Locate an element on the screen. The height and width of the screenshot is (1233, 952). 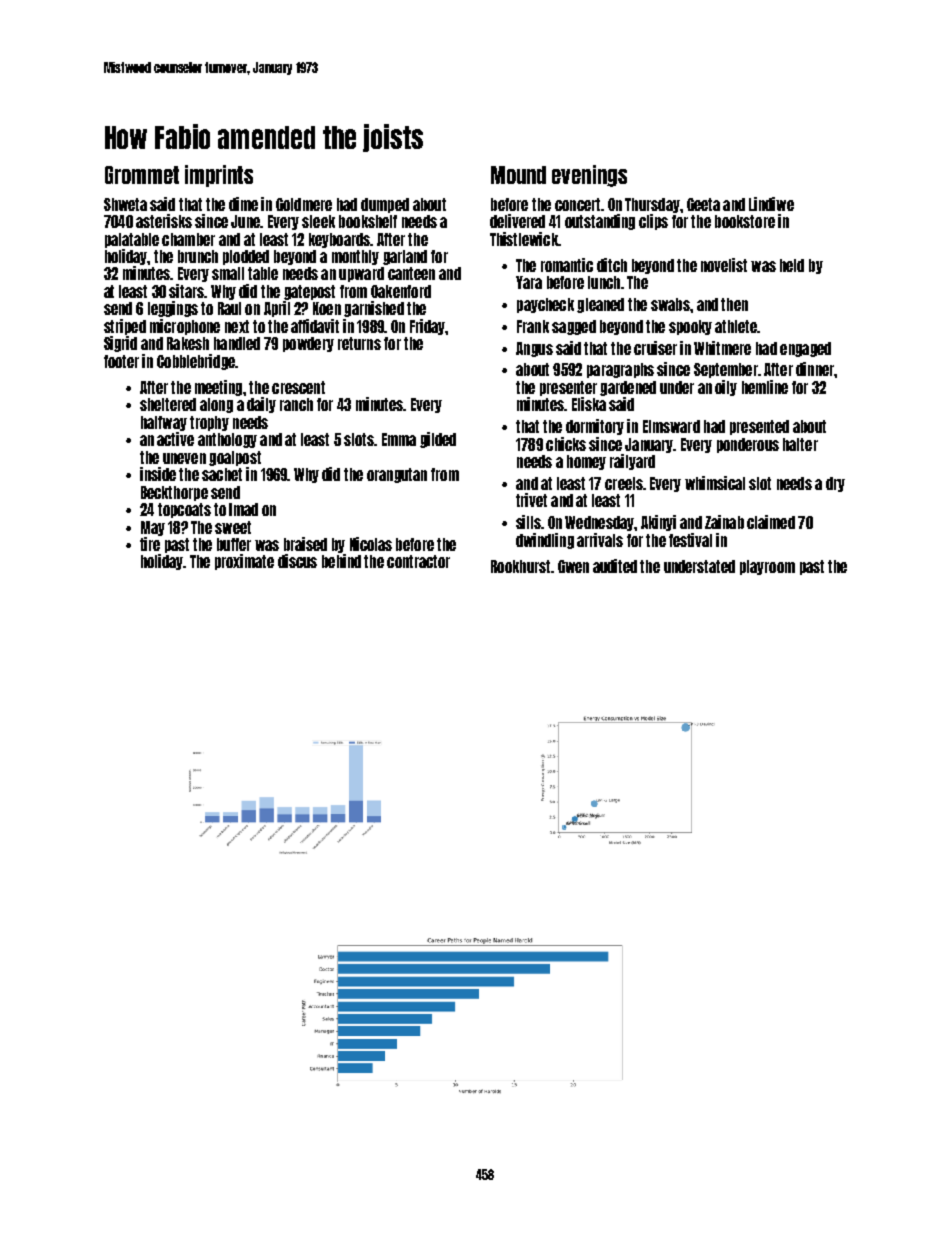
engaged is located at coordinates (805, 349).
